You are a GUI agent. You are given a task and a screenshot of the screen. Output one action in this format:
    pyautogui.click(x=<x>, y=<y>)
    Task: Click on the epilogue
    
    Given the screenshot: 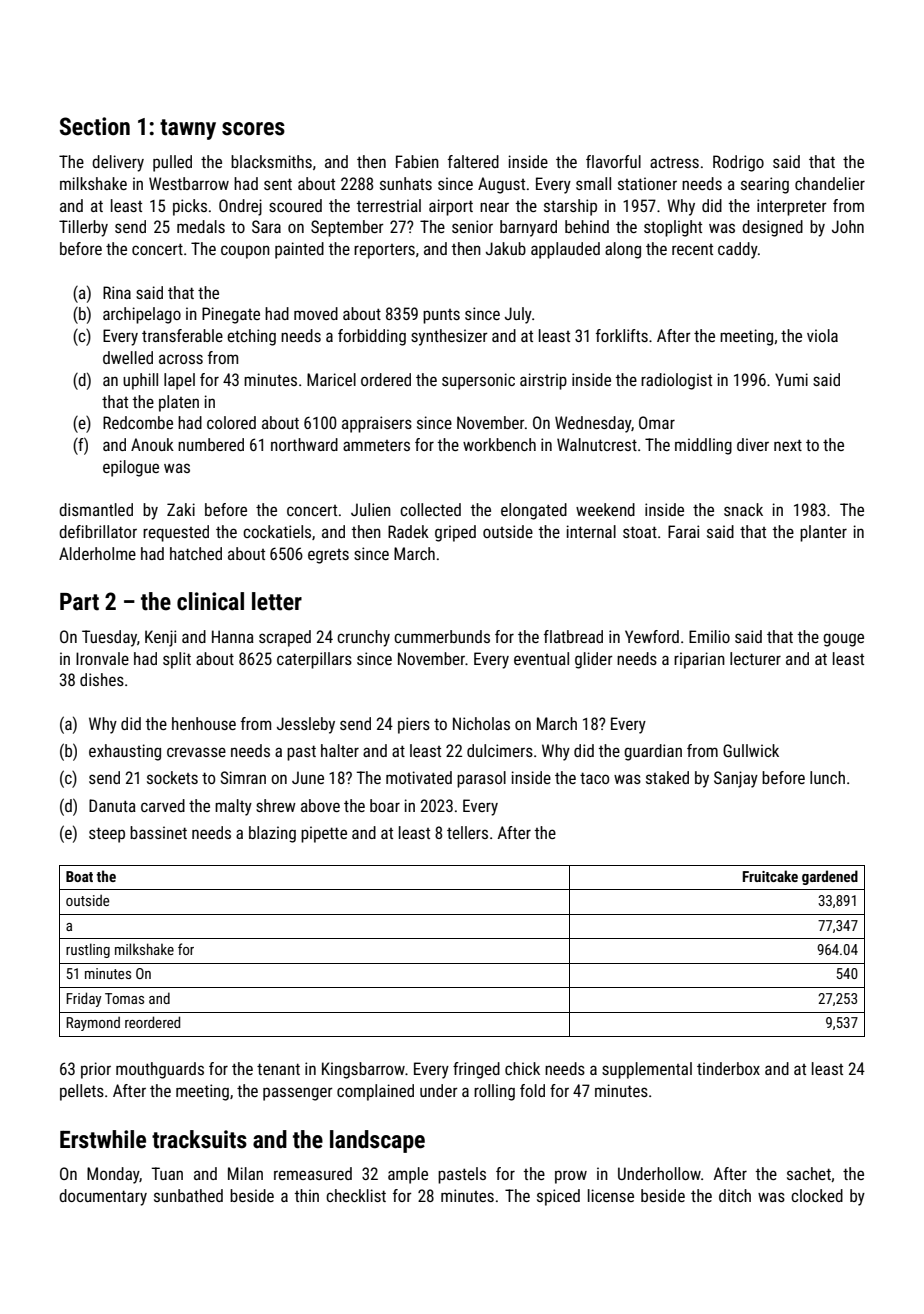 What is the action you would take?
    pyautogui.click(x=131, y=468)
